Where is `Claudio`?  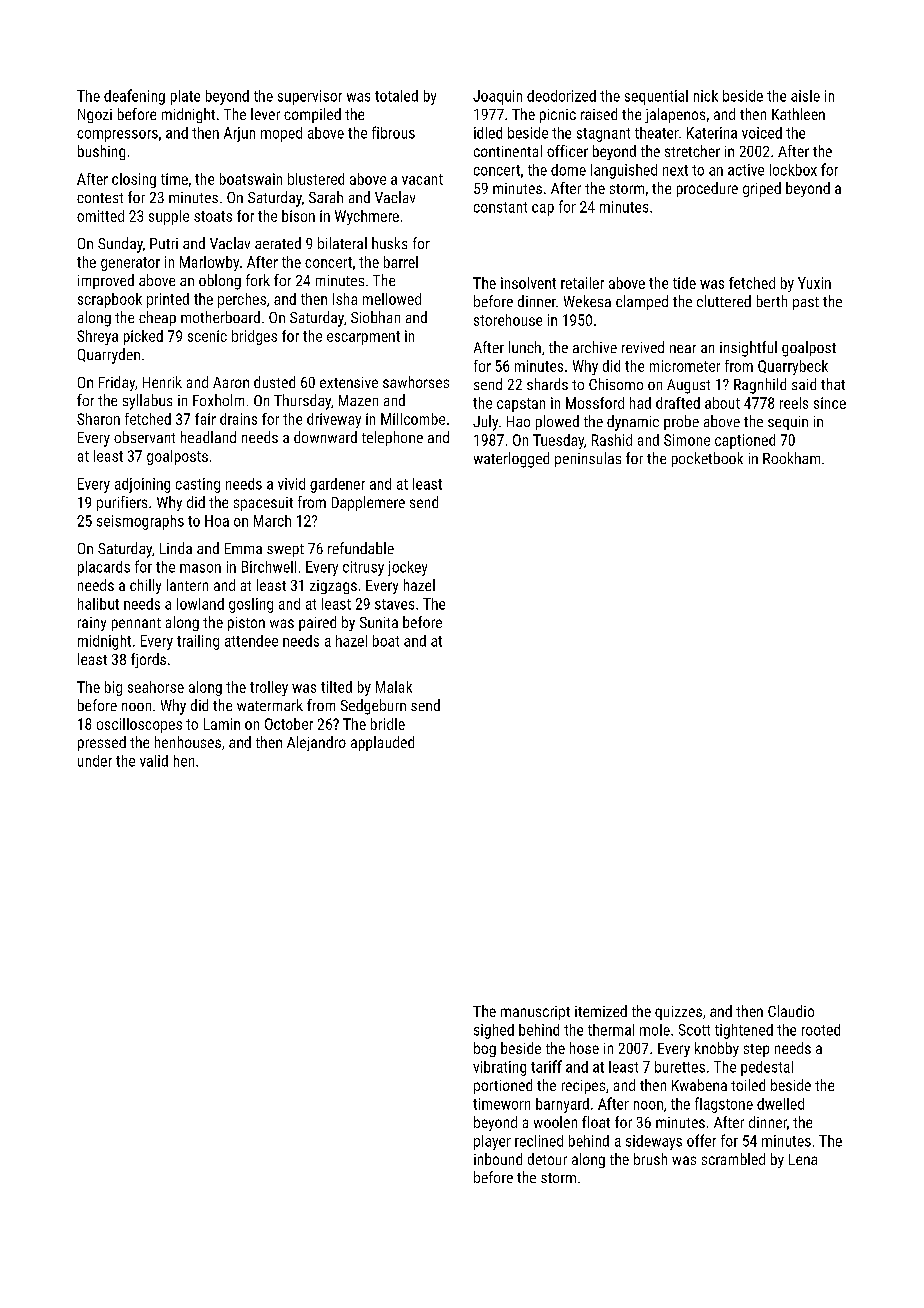
Claudio is located at coordinates (791, 1011).
